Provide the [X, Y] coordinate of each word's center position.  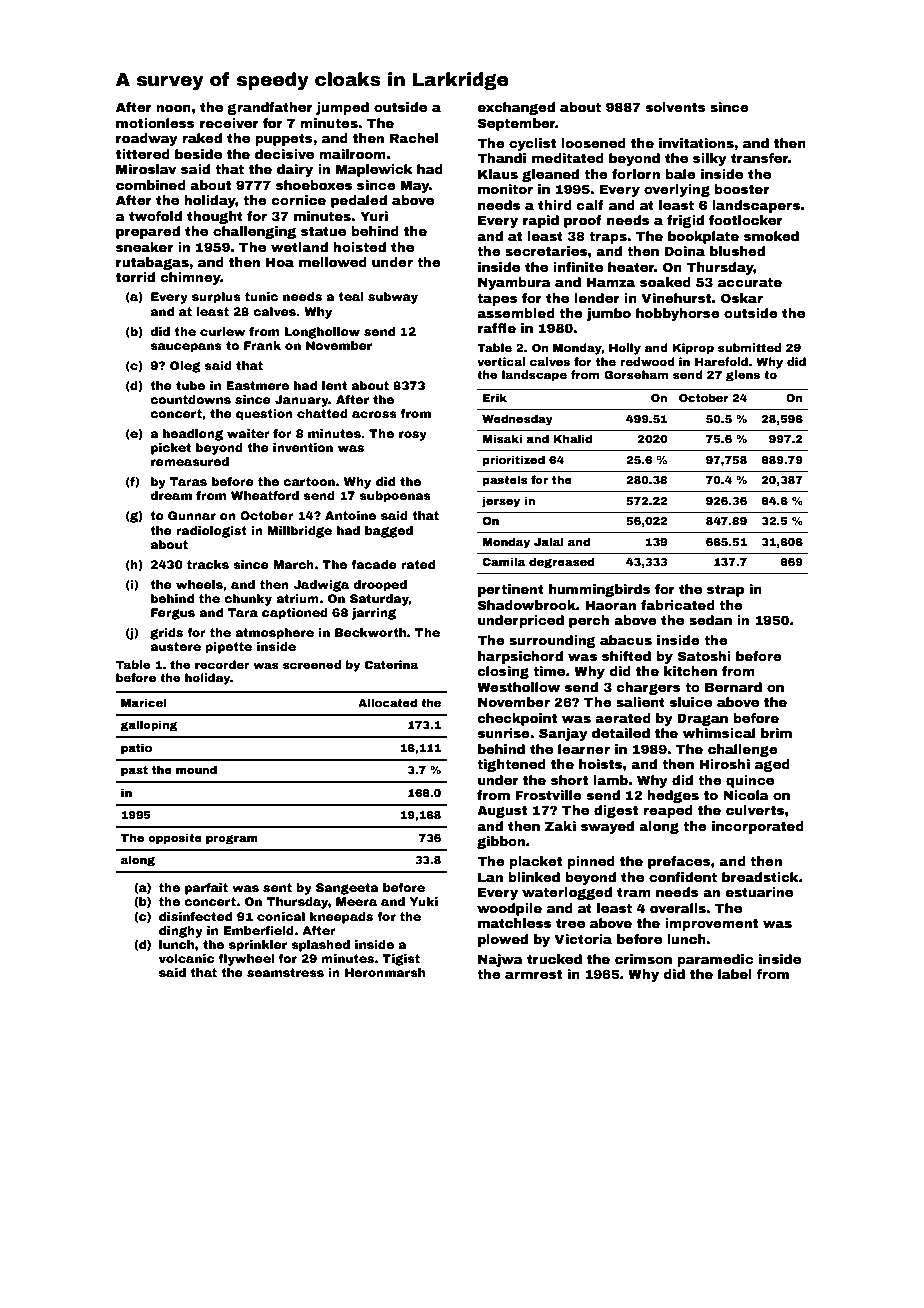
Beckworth [370, 632]
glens [743, 376]
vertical [501, 361]
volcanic [187, 958]
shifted [626, 656]
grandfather [270, 108]
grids [166, 634]
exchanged [516, 108]
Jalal [548, 541]
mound [196, 769]
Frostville [548, 795]
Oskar [742, 298]
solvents [676, 107]
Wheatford [265, 495]
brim [776, 733]
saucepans [186, 348]
